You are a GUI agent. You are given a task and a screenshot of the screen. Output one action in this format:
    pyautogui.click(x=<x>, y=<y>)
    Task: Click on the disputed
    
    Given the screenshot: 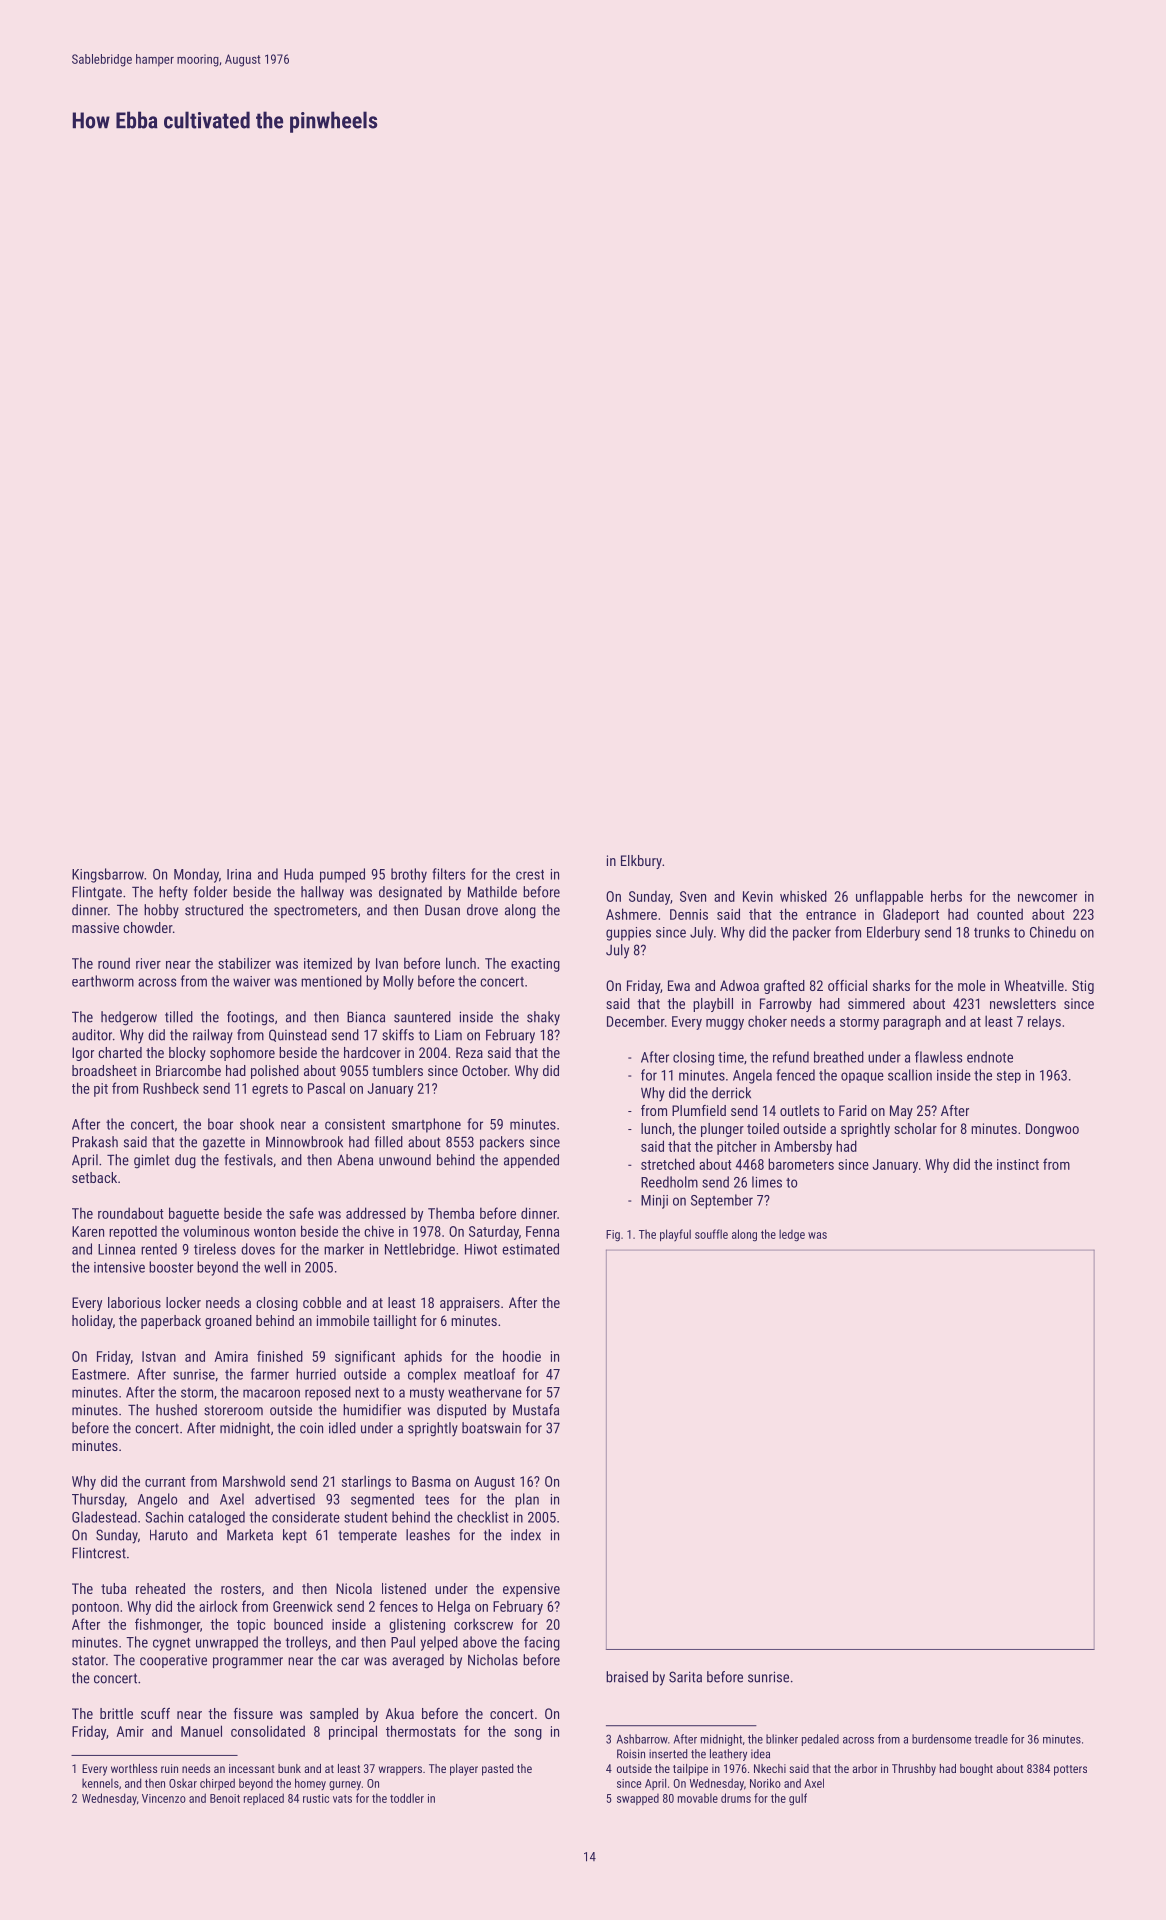 What is the action you would take?
    pyautogui.click(x=461, y=1411)
